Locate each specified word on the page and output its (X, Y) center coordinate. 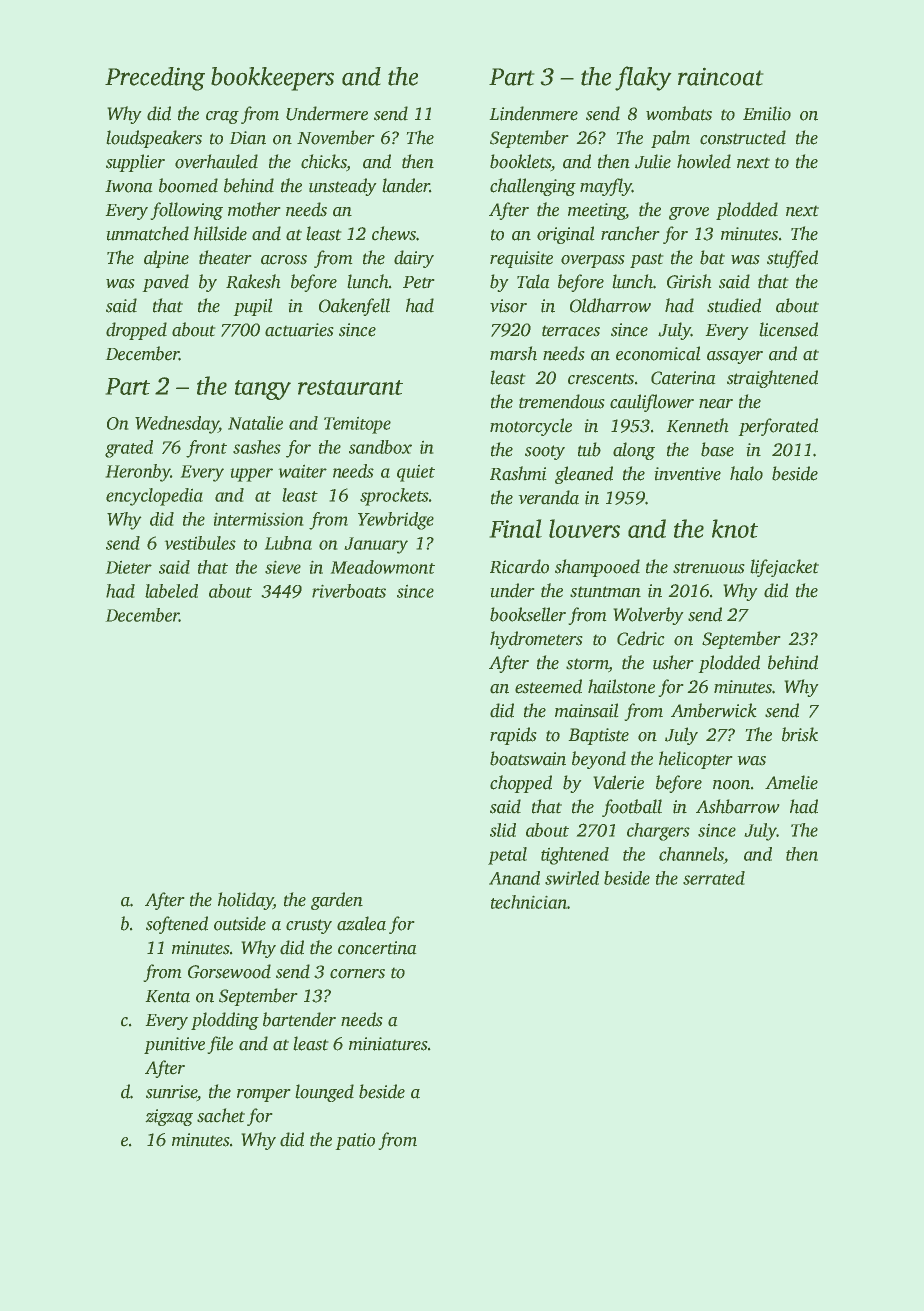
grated (129, 449)
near (716, 404)
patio (355, 1141)
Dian (247, 138)
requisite (521, 259)
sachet (221, 1115)
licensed (788, 329)
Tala (533, 281)
